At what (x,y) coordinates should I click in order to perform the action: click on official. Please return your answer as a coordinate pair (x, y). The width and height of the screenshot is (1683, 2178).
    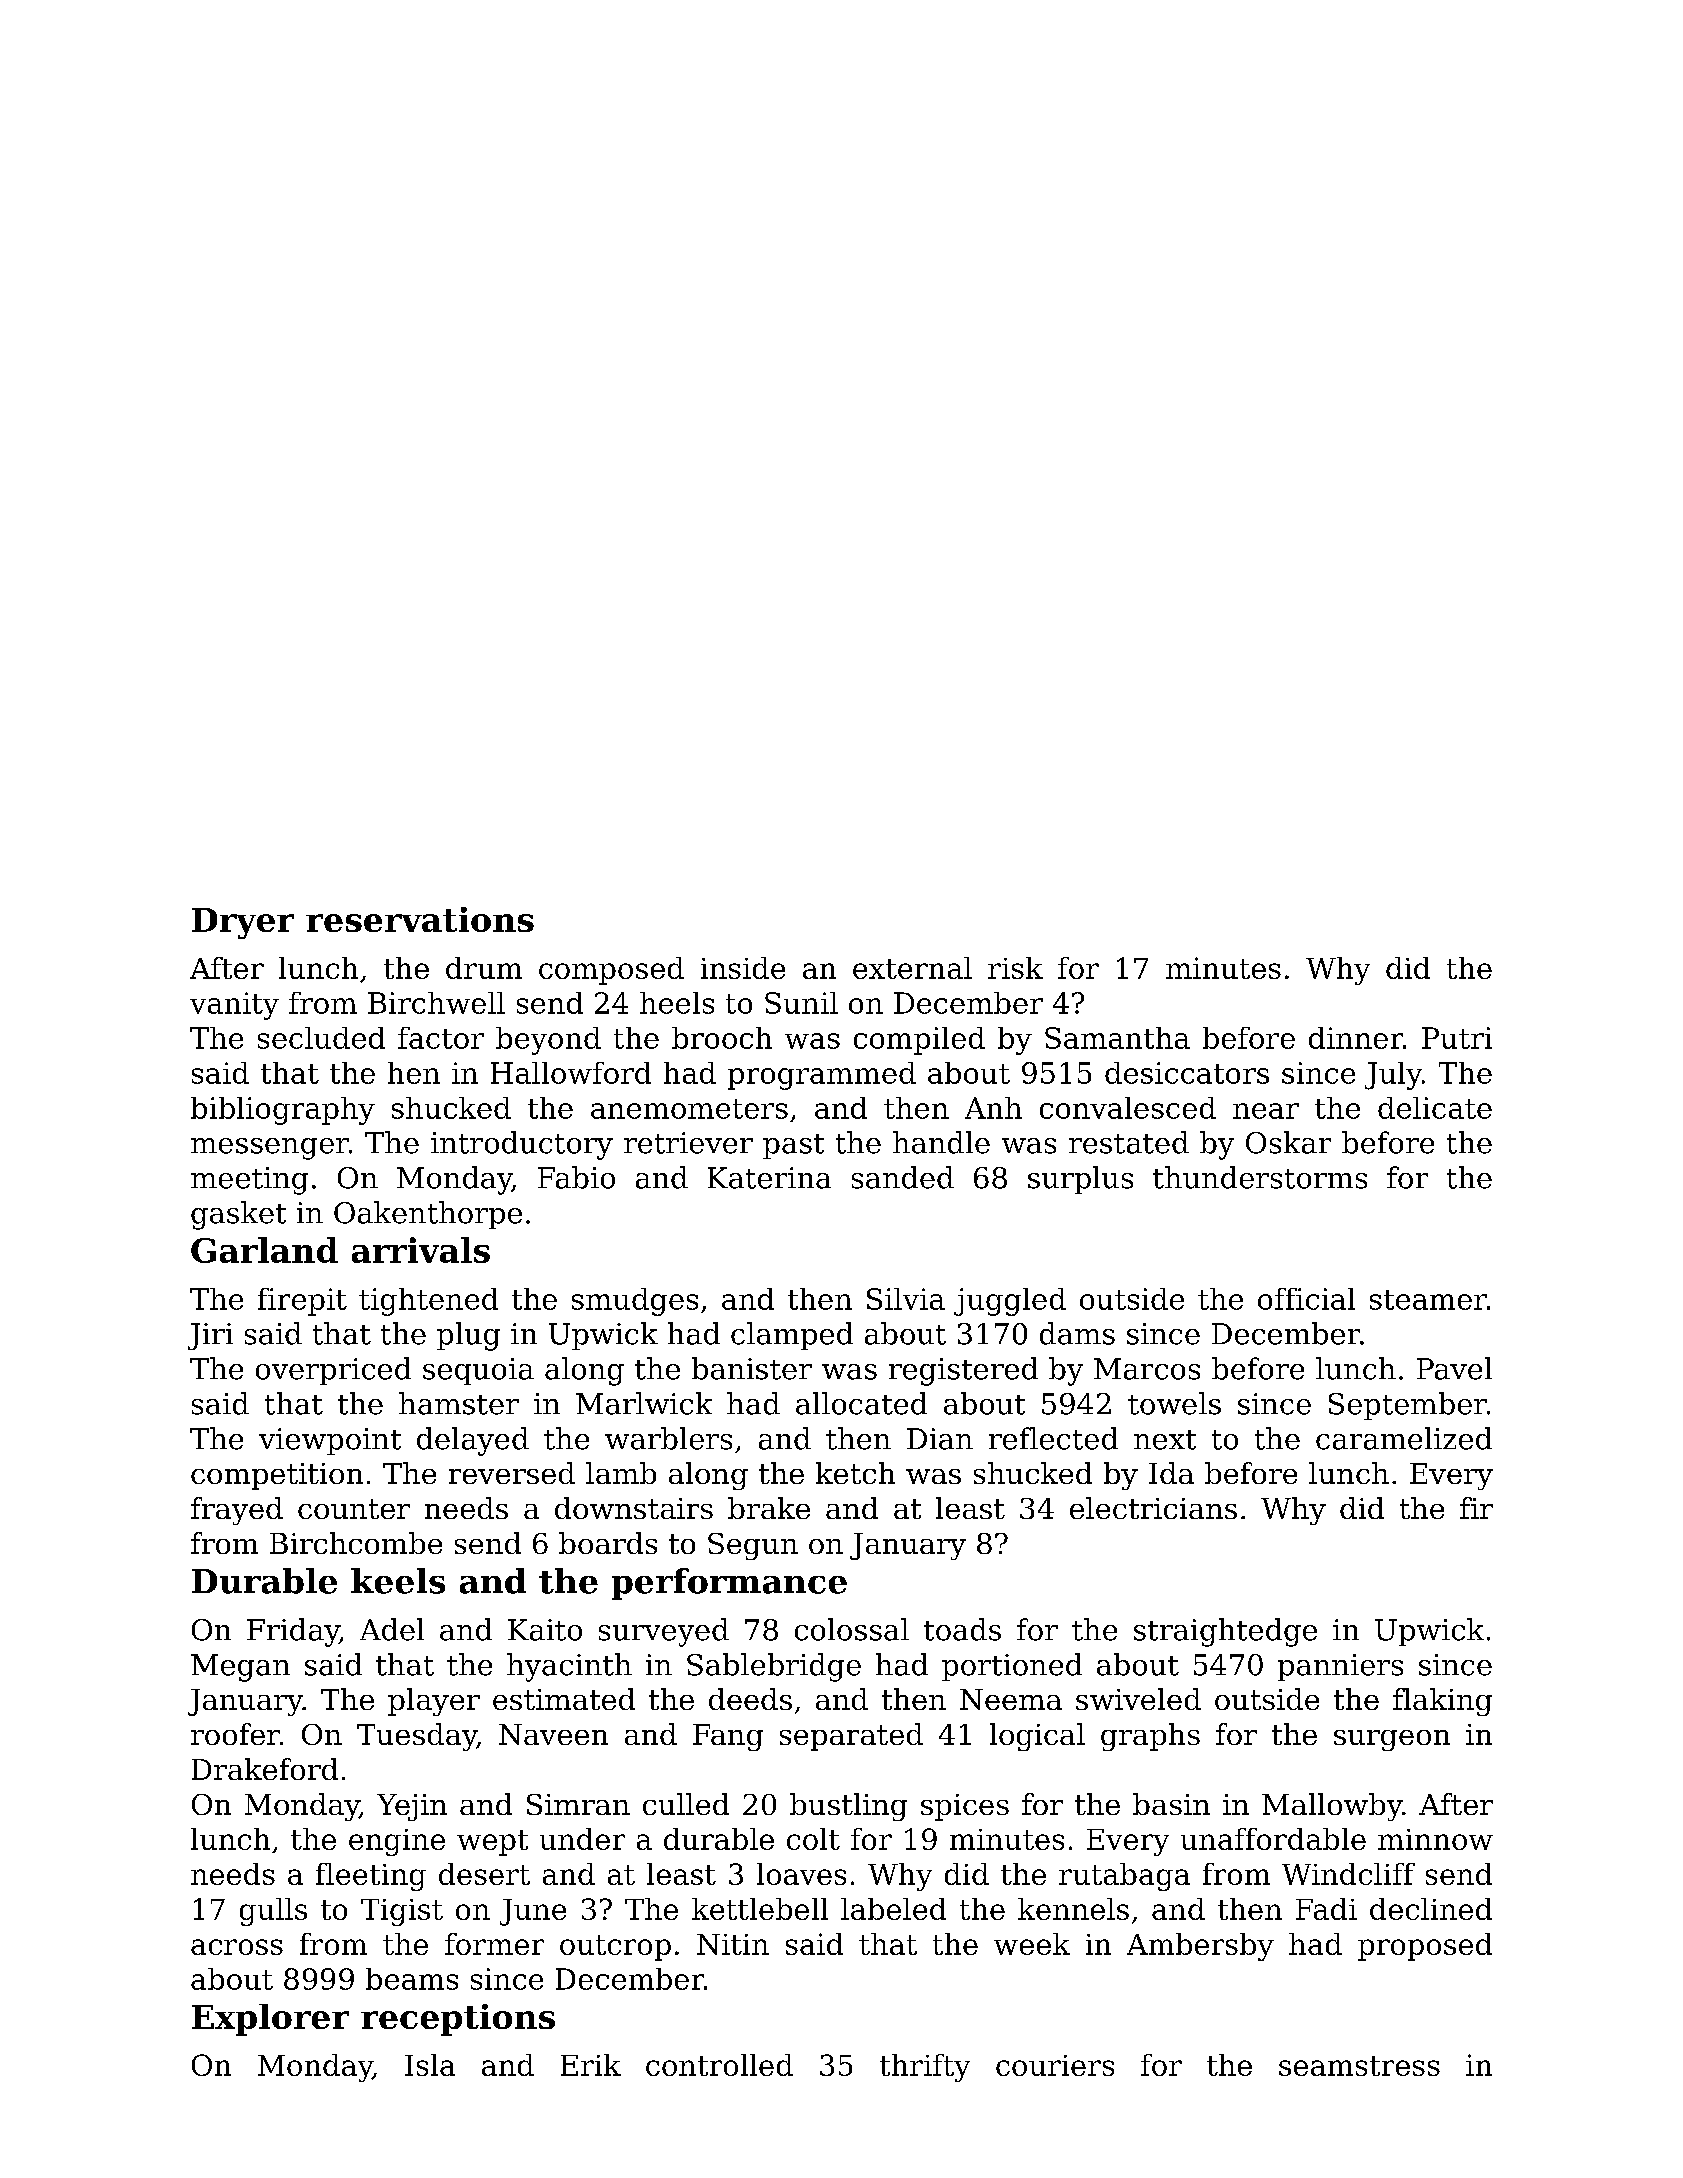
    Looking at the image, I should click on (1306, 1299).
